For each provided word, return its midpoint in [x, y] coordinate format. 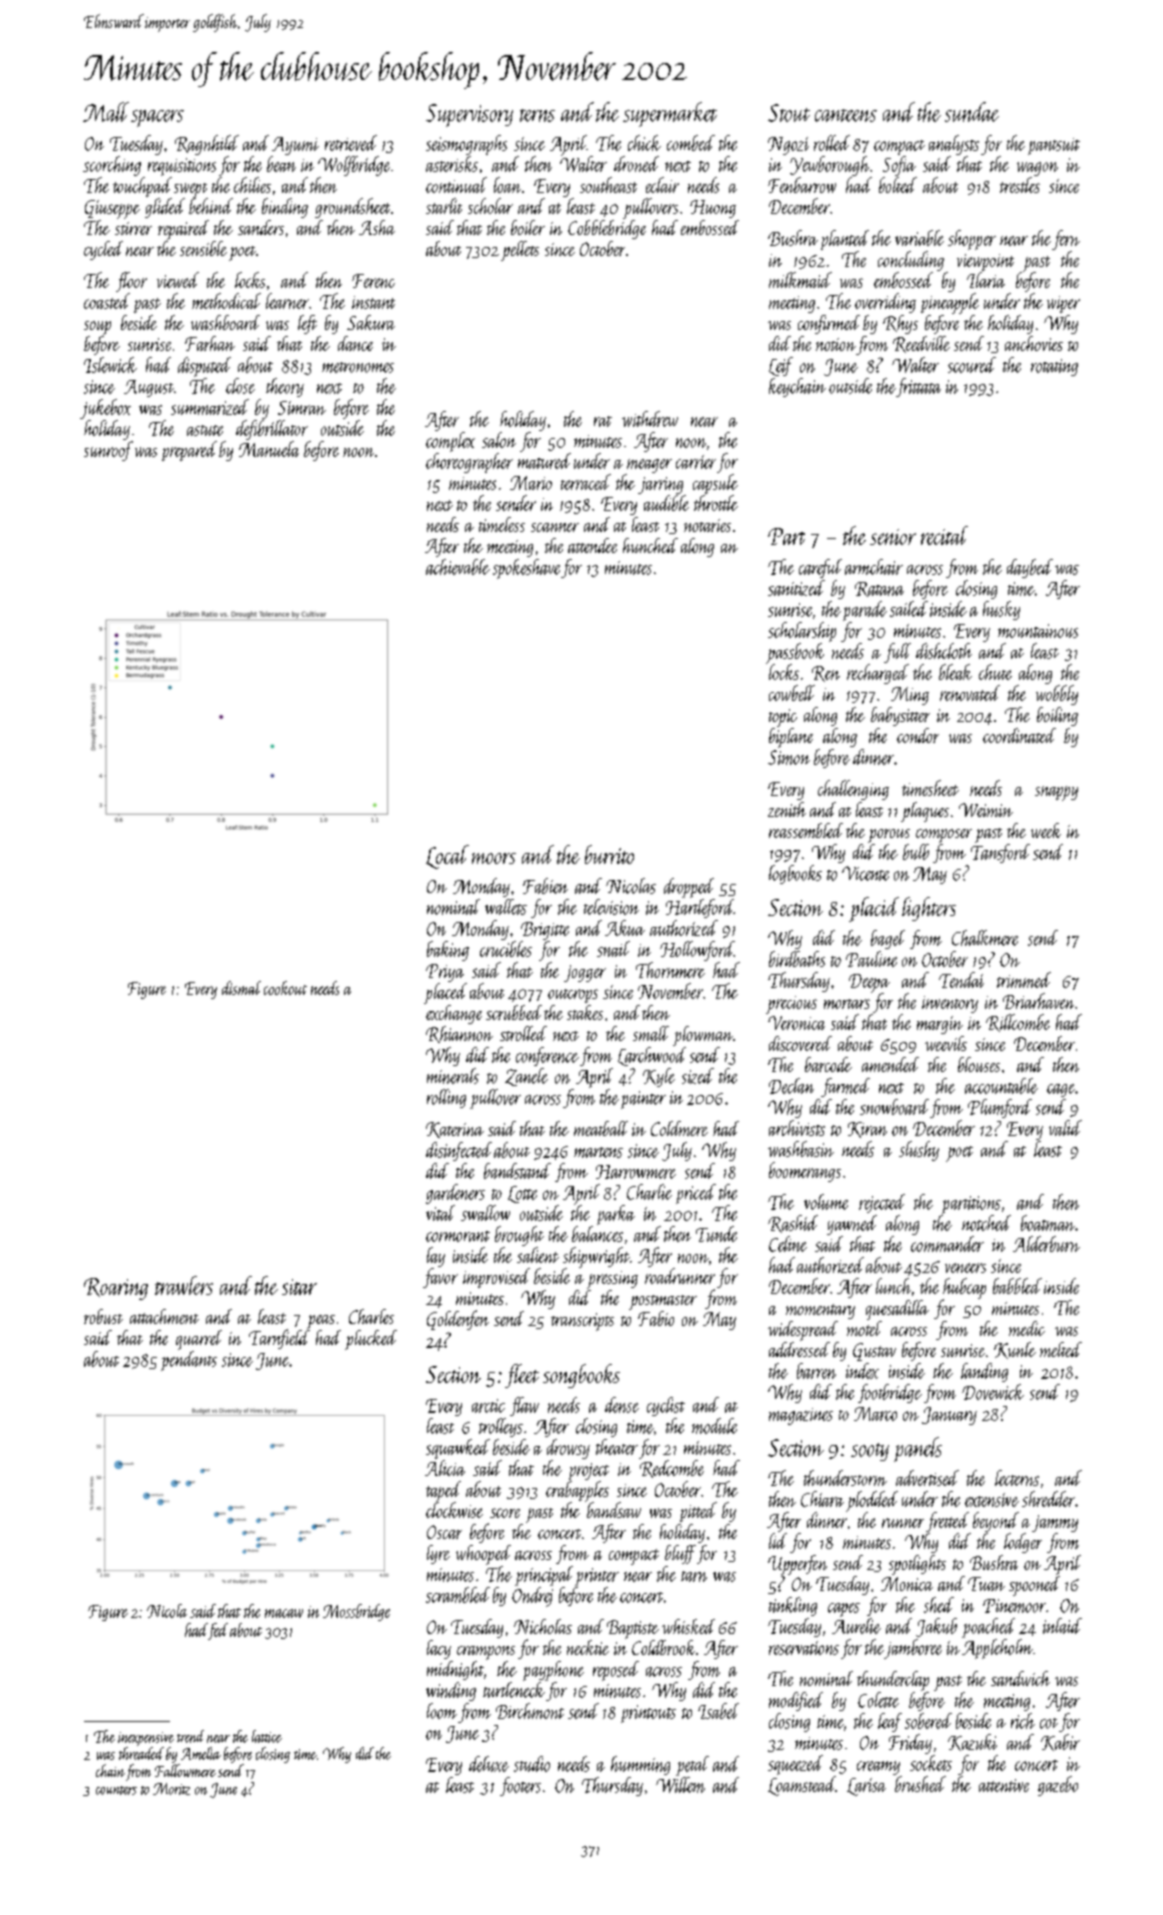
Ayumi [295, 146]
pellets [520, 251]
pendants [189, 1361]
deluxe [489, 1764]
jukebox [105, 409]
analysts [954, 145]
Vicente [865, 873]
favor [440, 1278]
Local [447, 857]
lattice [267, 1736]
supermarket [670, 114]
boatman [1048, 1223]
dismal [241, 988]
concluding [911, 261]
